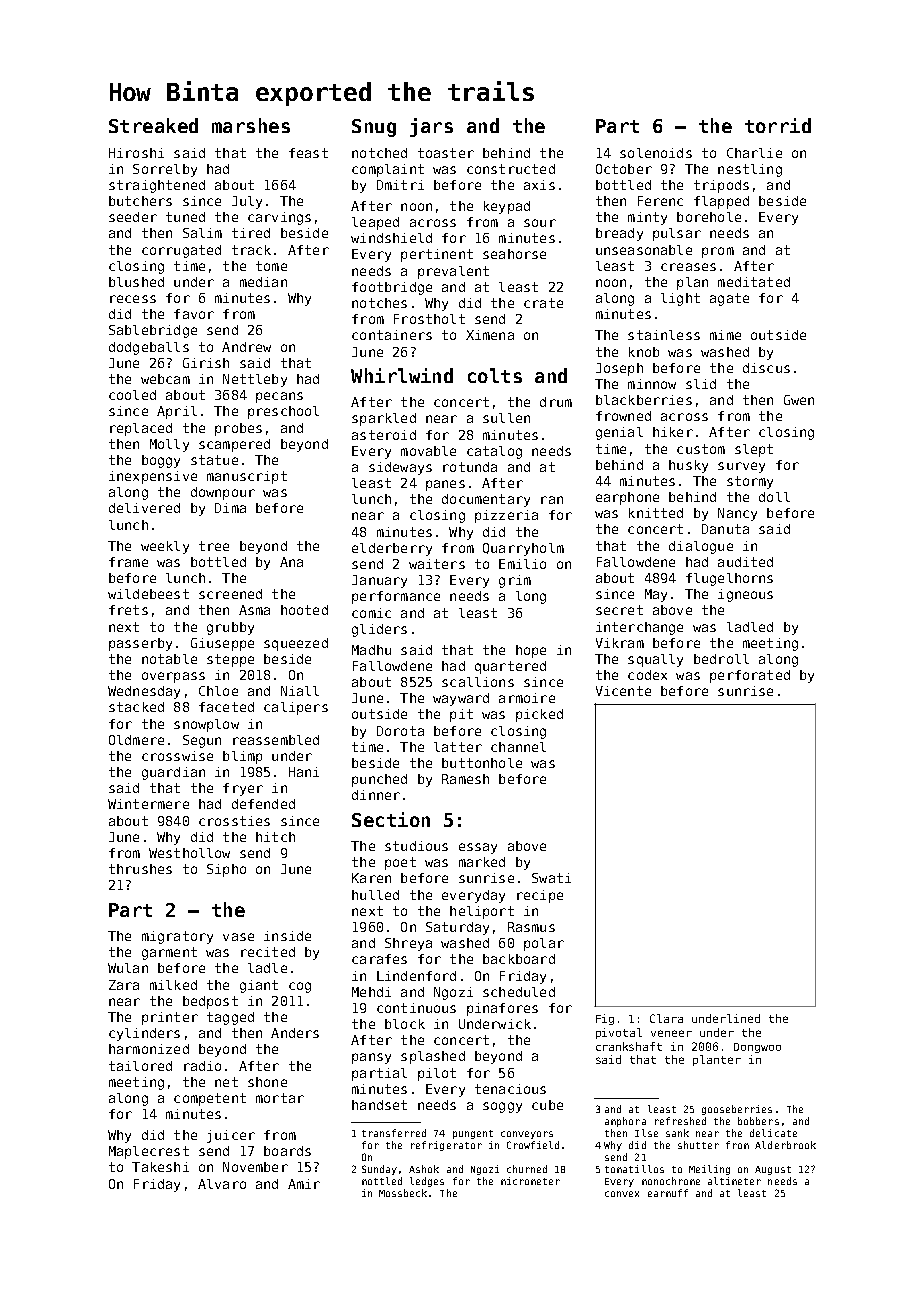  What do you see at coordinates (308, 153) in the page?
I see `feast` at bounding box center [308, 153].
